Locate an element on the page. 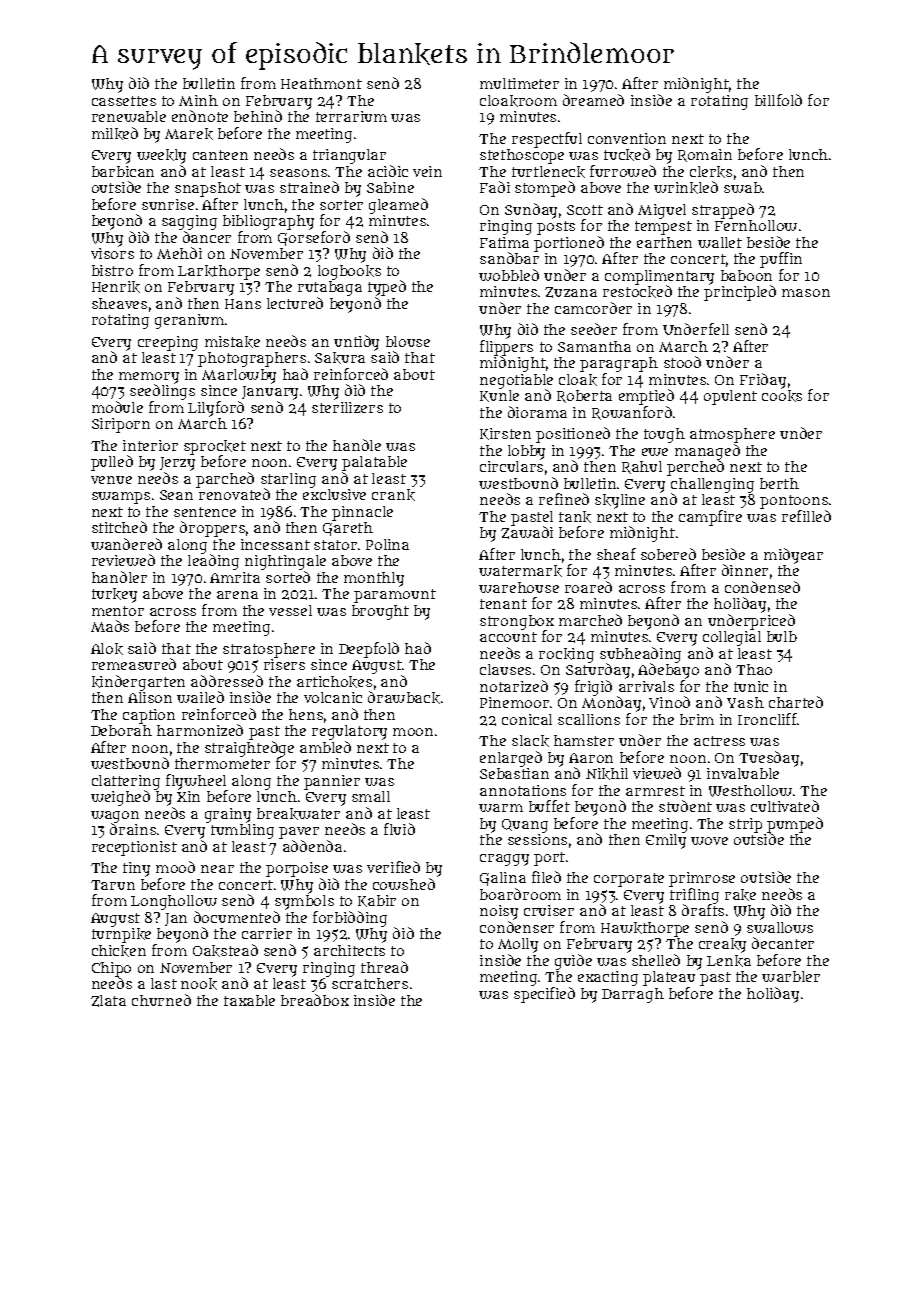 Image resolution: width=924 pixels, height=1308 pixels. behind is located at coordinates (258, 116).
